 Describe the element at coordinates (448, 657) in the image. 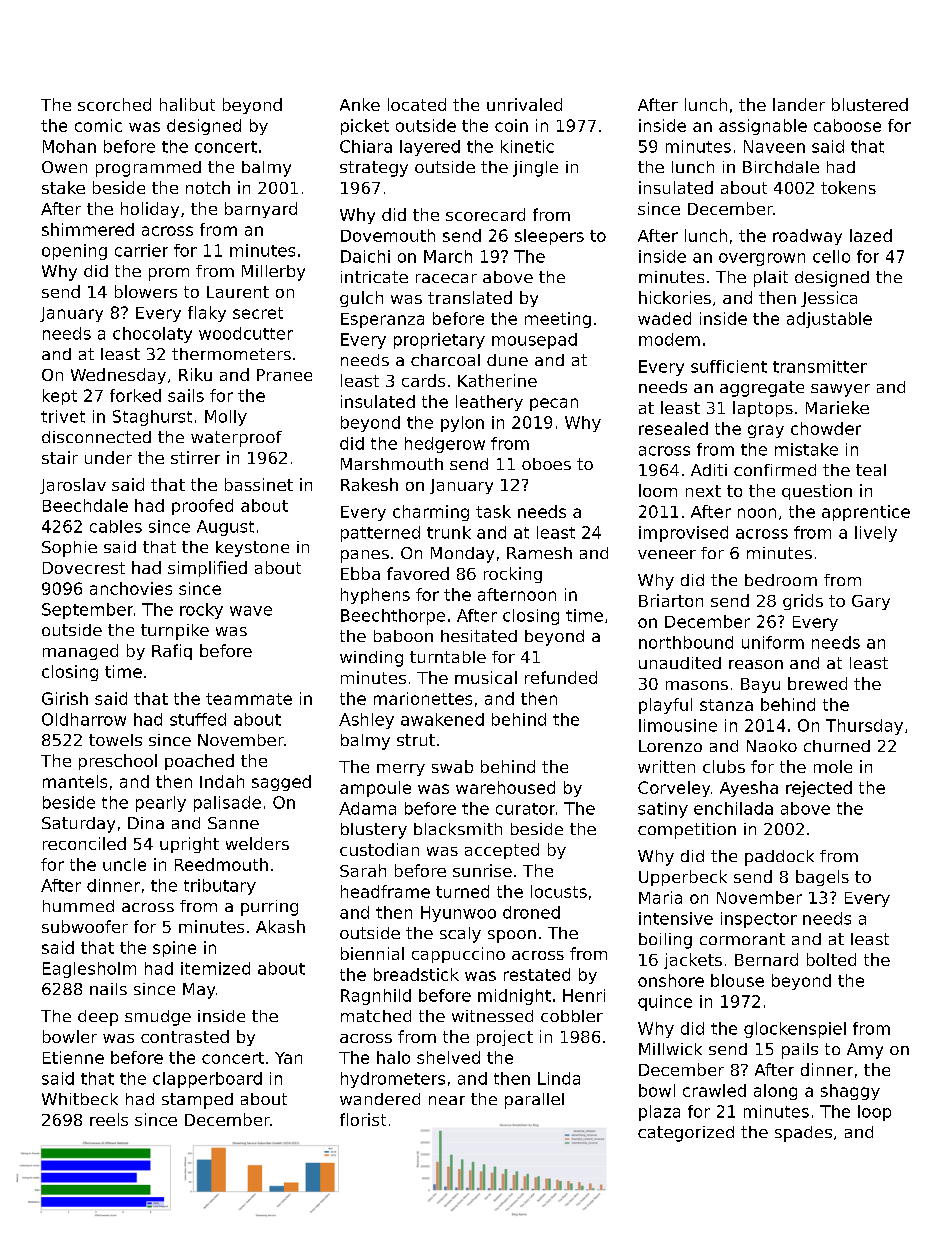

I see `turntable` at that location.
